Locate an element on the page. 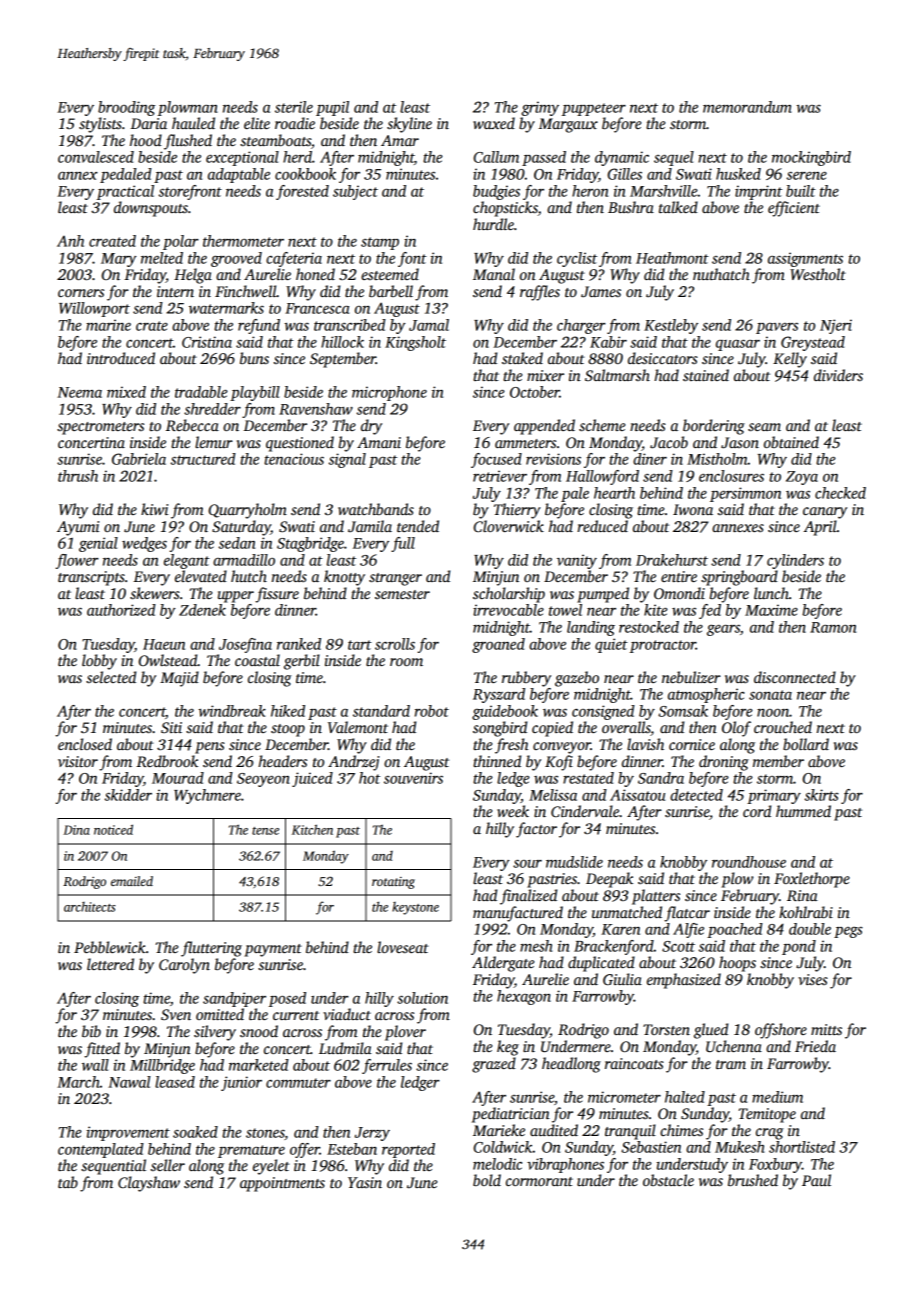 This document has height=1308, width=924. signal is located at coordinates (347, 460).
